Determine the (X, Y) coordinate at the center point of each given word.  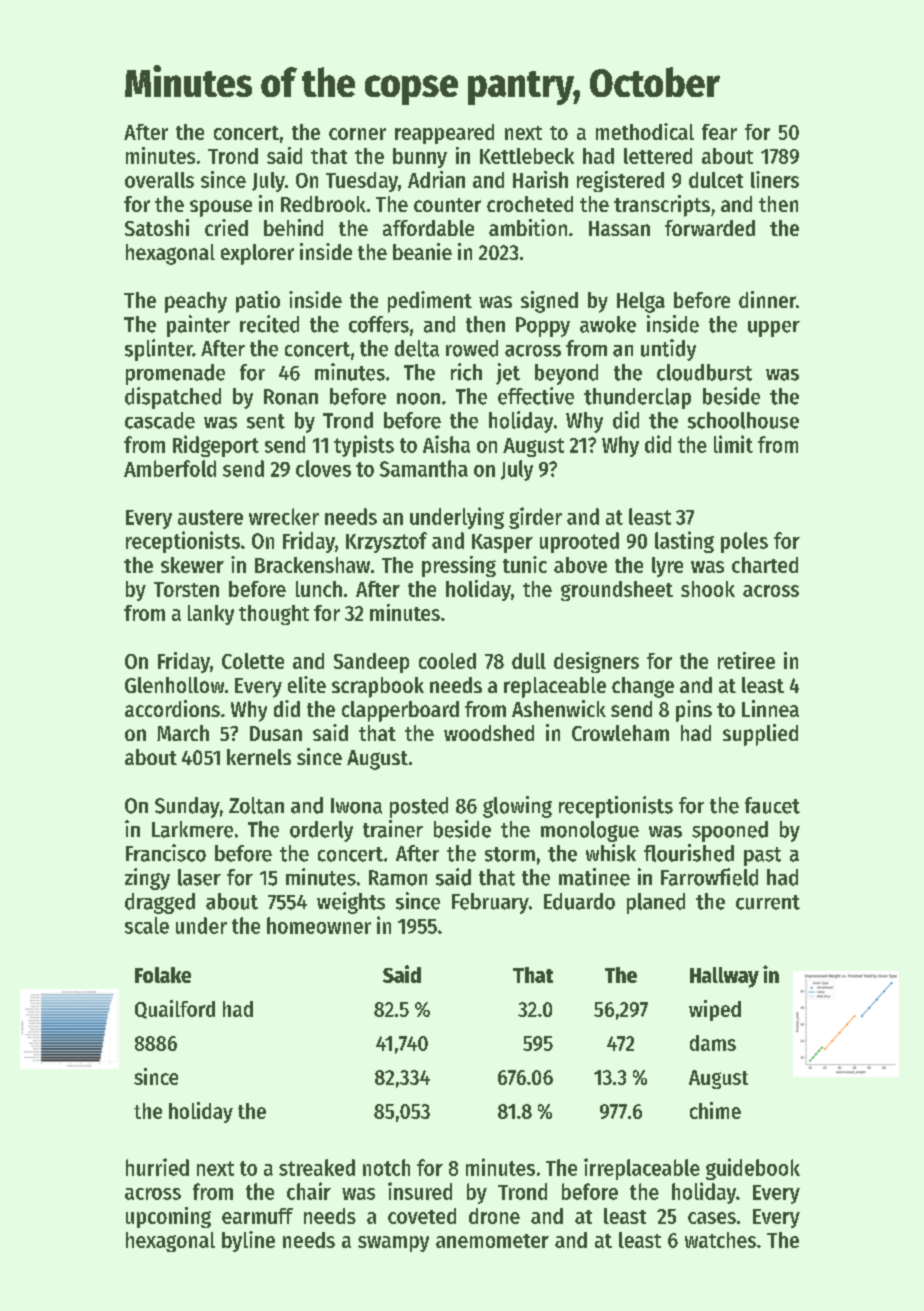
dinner (767, 299)
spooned (730, 831)
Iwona (356, 806)
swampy (393, 1244)
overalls (159, 180)
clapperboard (400, 711)
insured (420, 1191)
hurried (157, 1167)
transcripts (662, 206)
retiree (746, 660)
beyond (566, 374)
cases (712, 1218)
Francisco (166, 853)
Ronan (291, 397)
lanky (211, 615)
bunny (420, 158)
